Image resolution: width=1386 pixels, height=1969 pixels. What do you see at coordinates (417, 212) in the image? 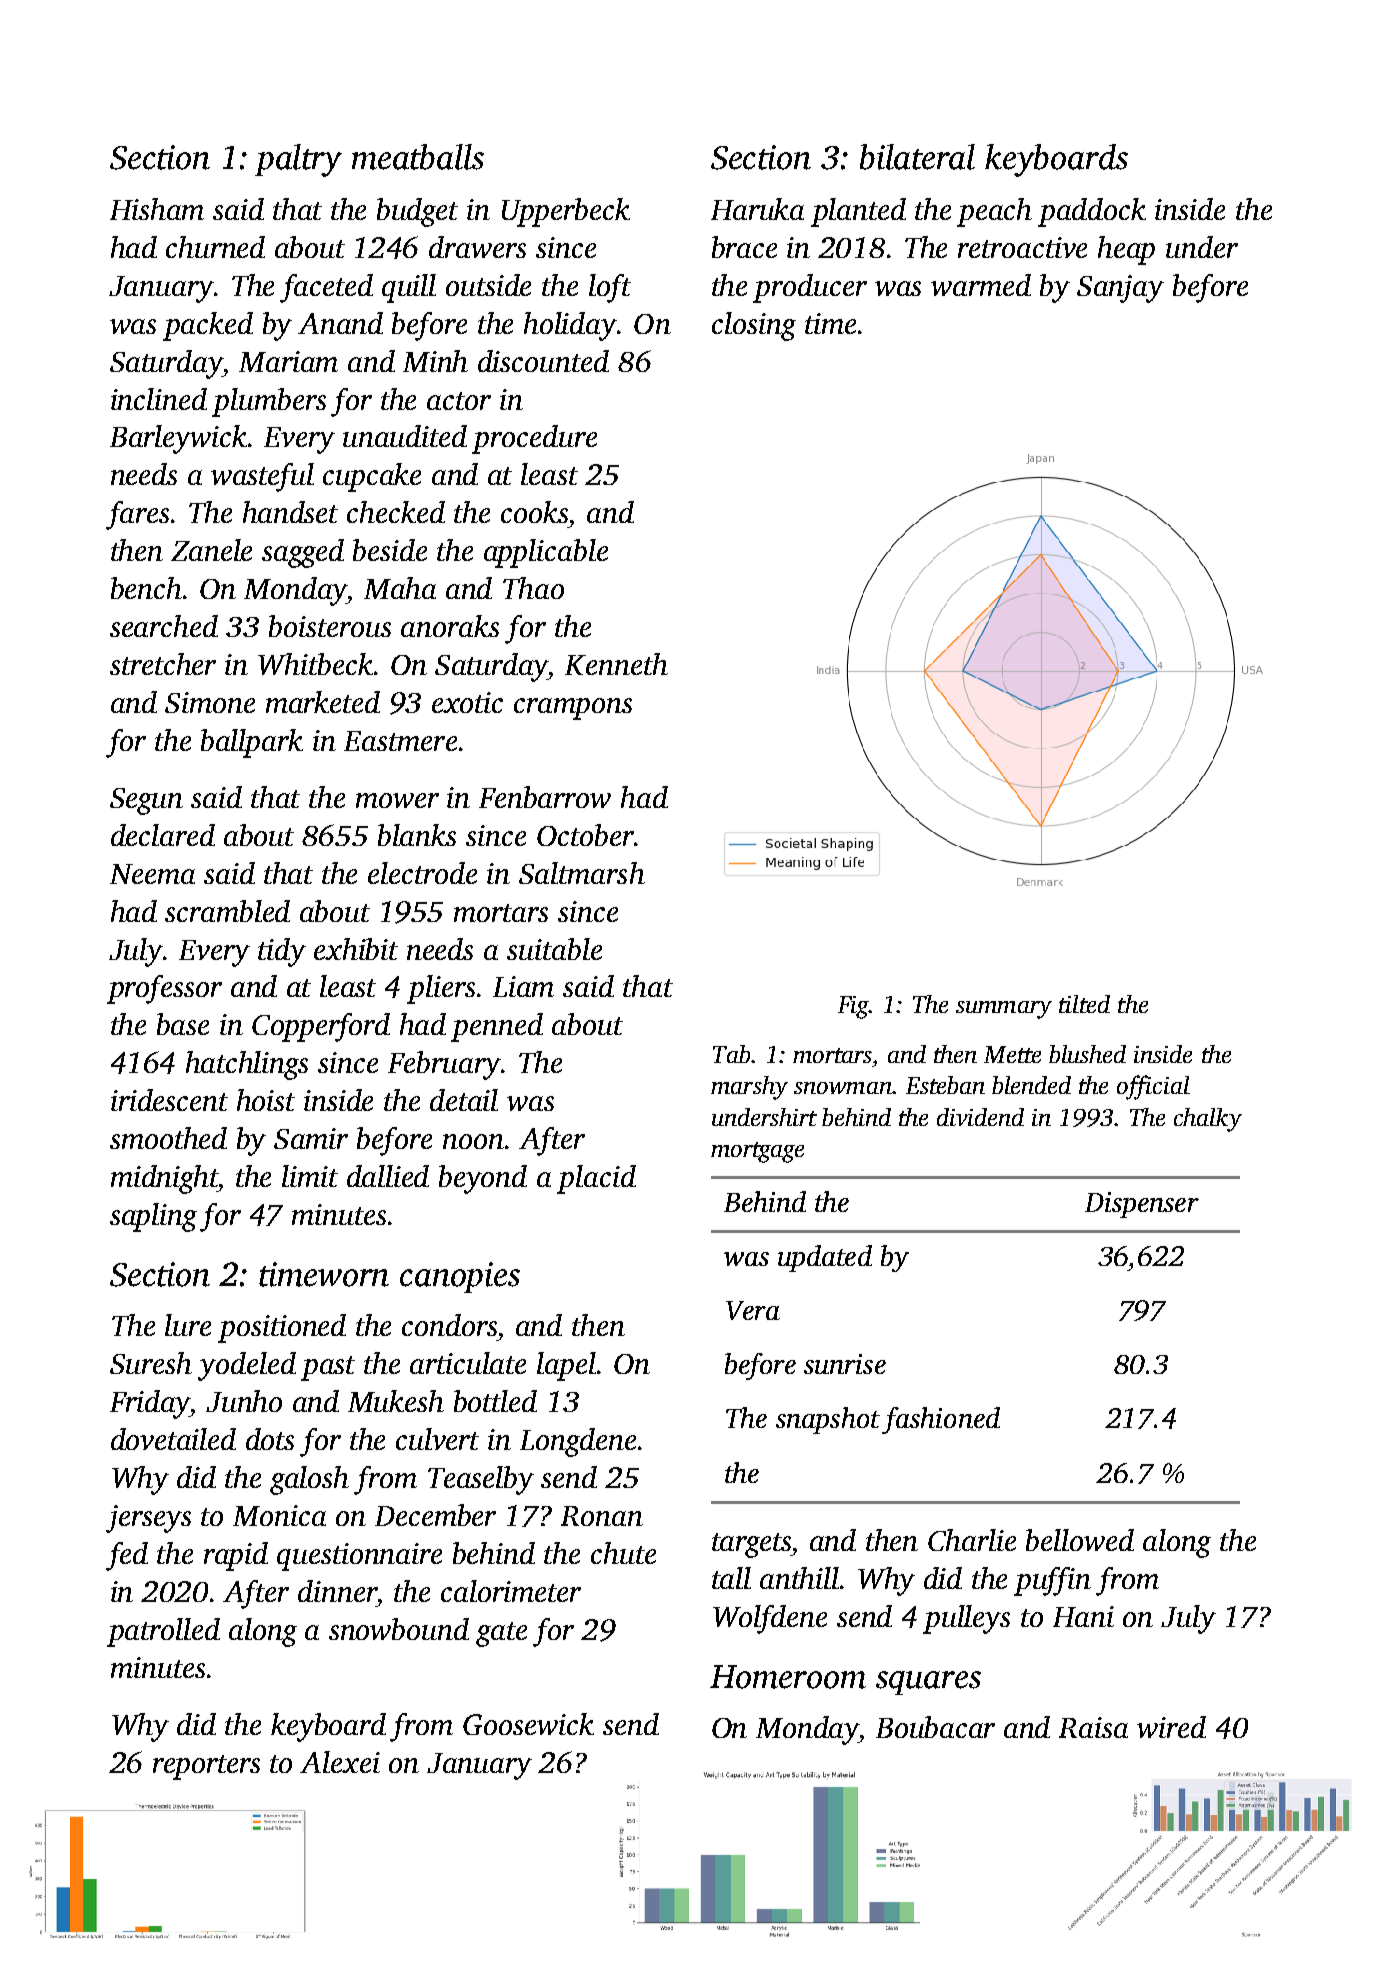
I see `budget` at bounding box center [417, 212].
